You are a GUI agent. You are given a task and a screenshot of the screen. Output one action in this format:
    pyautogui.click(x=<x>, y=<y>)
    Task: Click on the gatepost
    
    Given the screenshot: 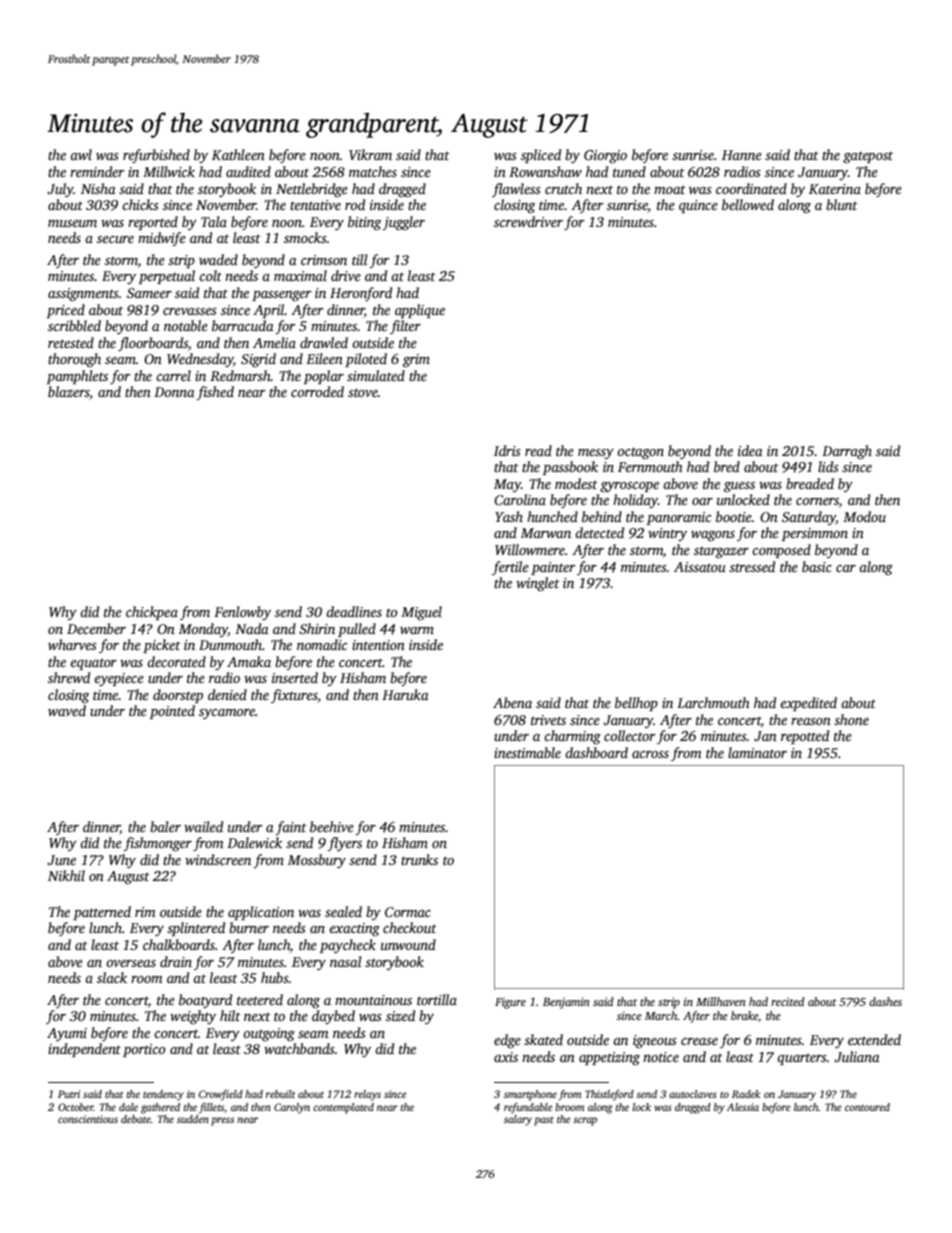 What is the action you would take?
    pyautogui.click(x=868, y=157)
